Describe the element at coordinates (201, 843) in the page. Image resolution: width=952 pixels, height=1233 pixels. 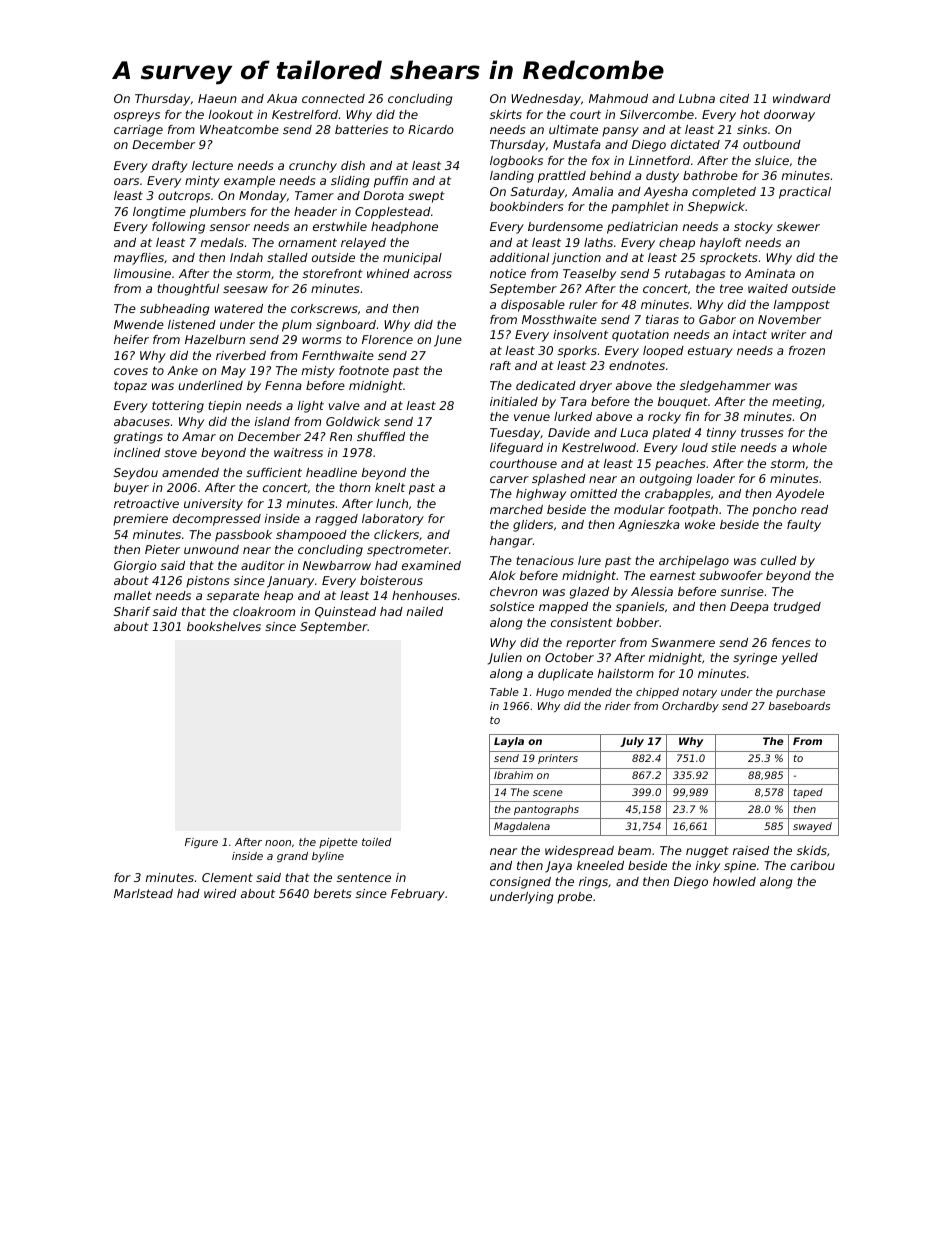
I see `Figure` at that location.
